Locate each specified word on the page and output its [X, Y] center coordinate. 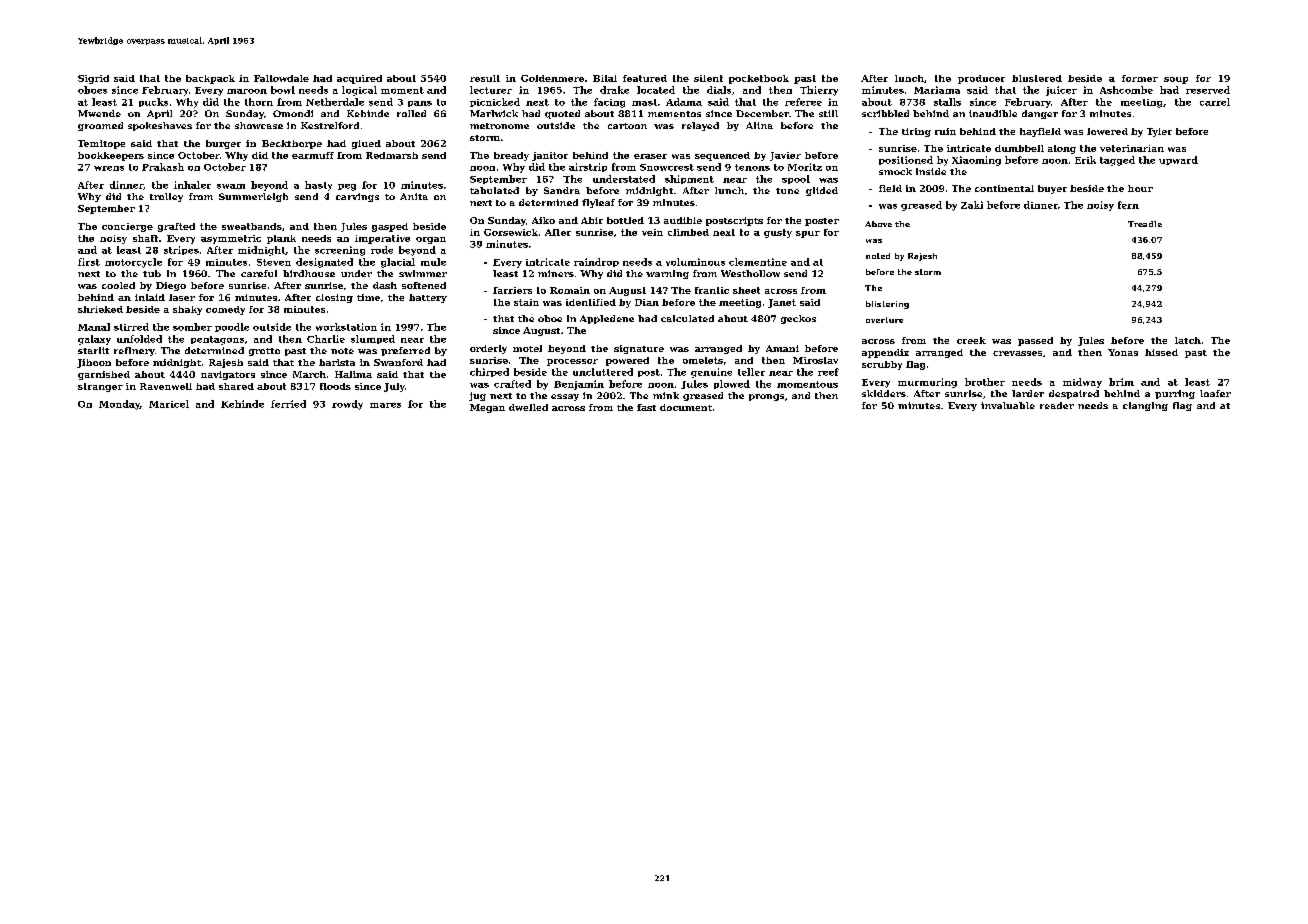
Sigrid [93, 79]
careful [259, 273]
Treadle [1145, 224]
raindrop [596, 262]
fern [1128, 205]
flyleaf [598, 203]
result [485, 78]
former [1140, 78]
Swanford [398, 362]
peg [347, 187]
